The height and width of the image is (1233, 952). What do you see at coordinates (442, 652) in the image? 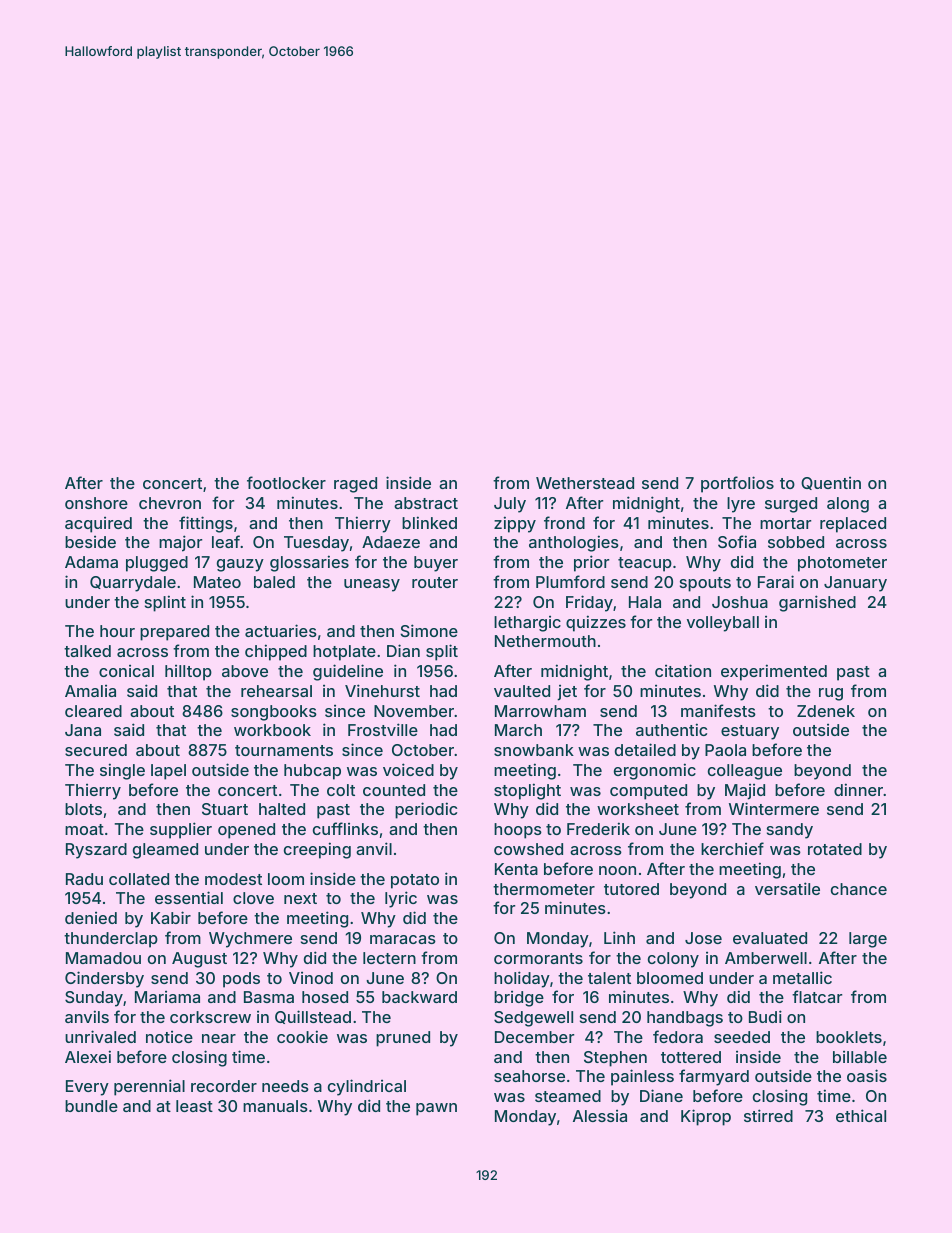
I see `split` at bounding box center [442, 652].
